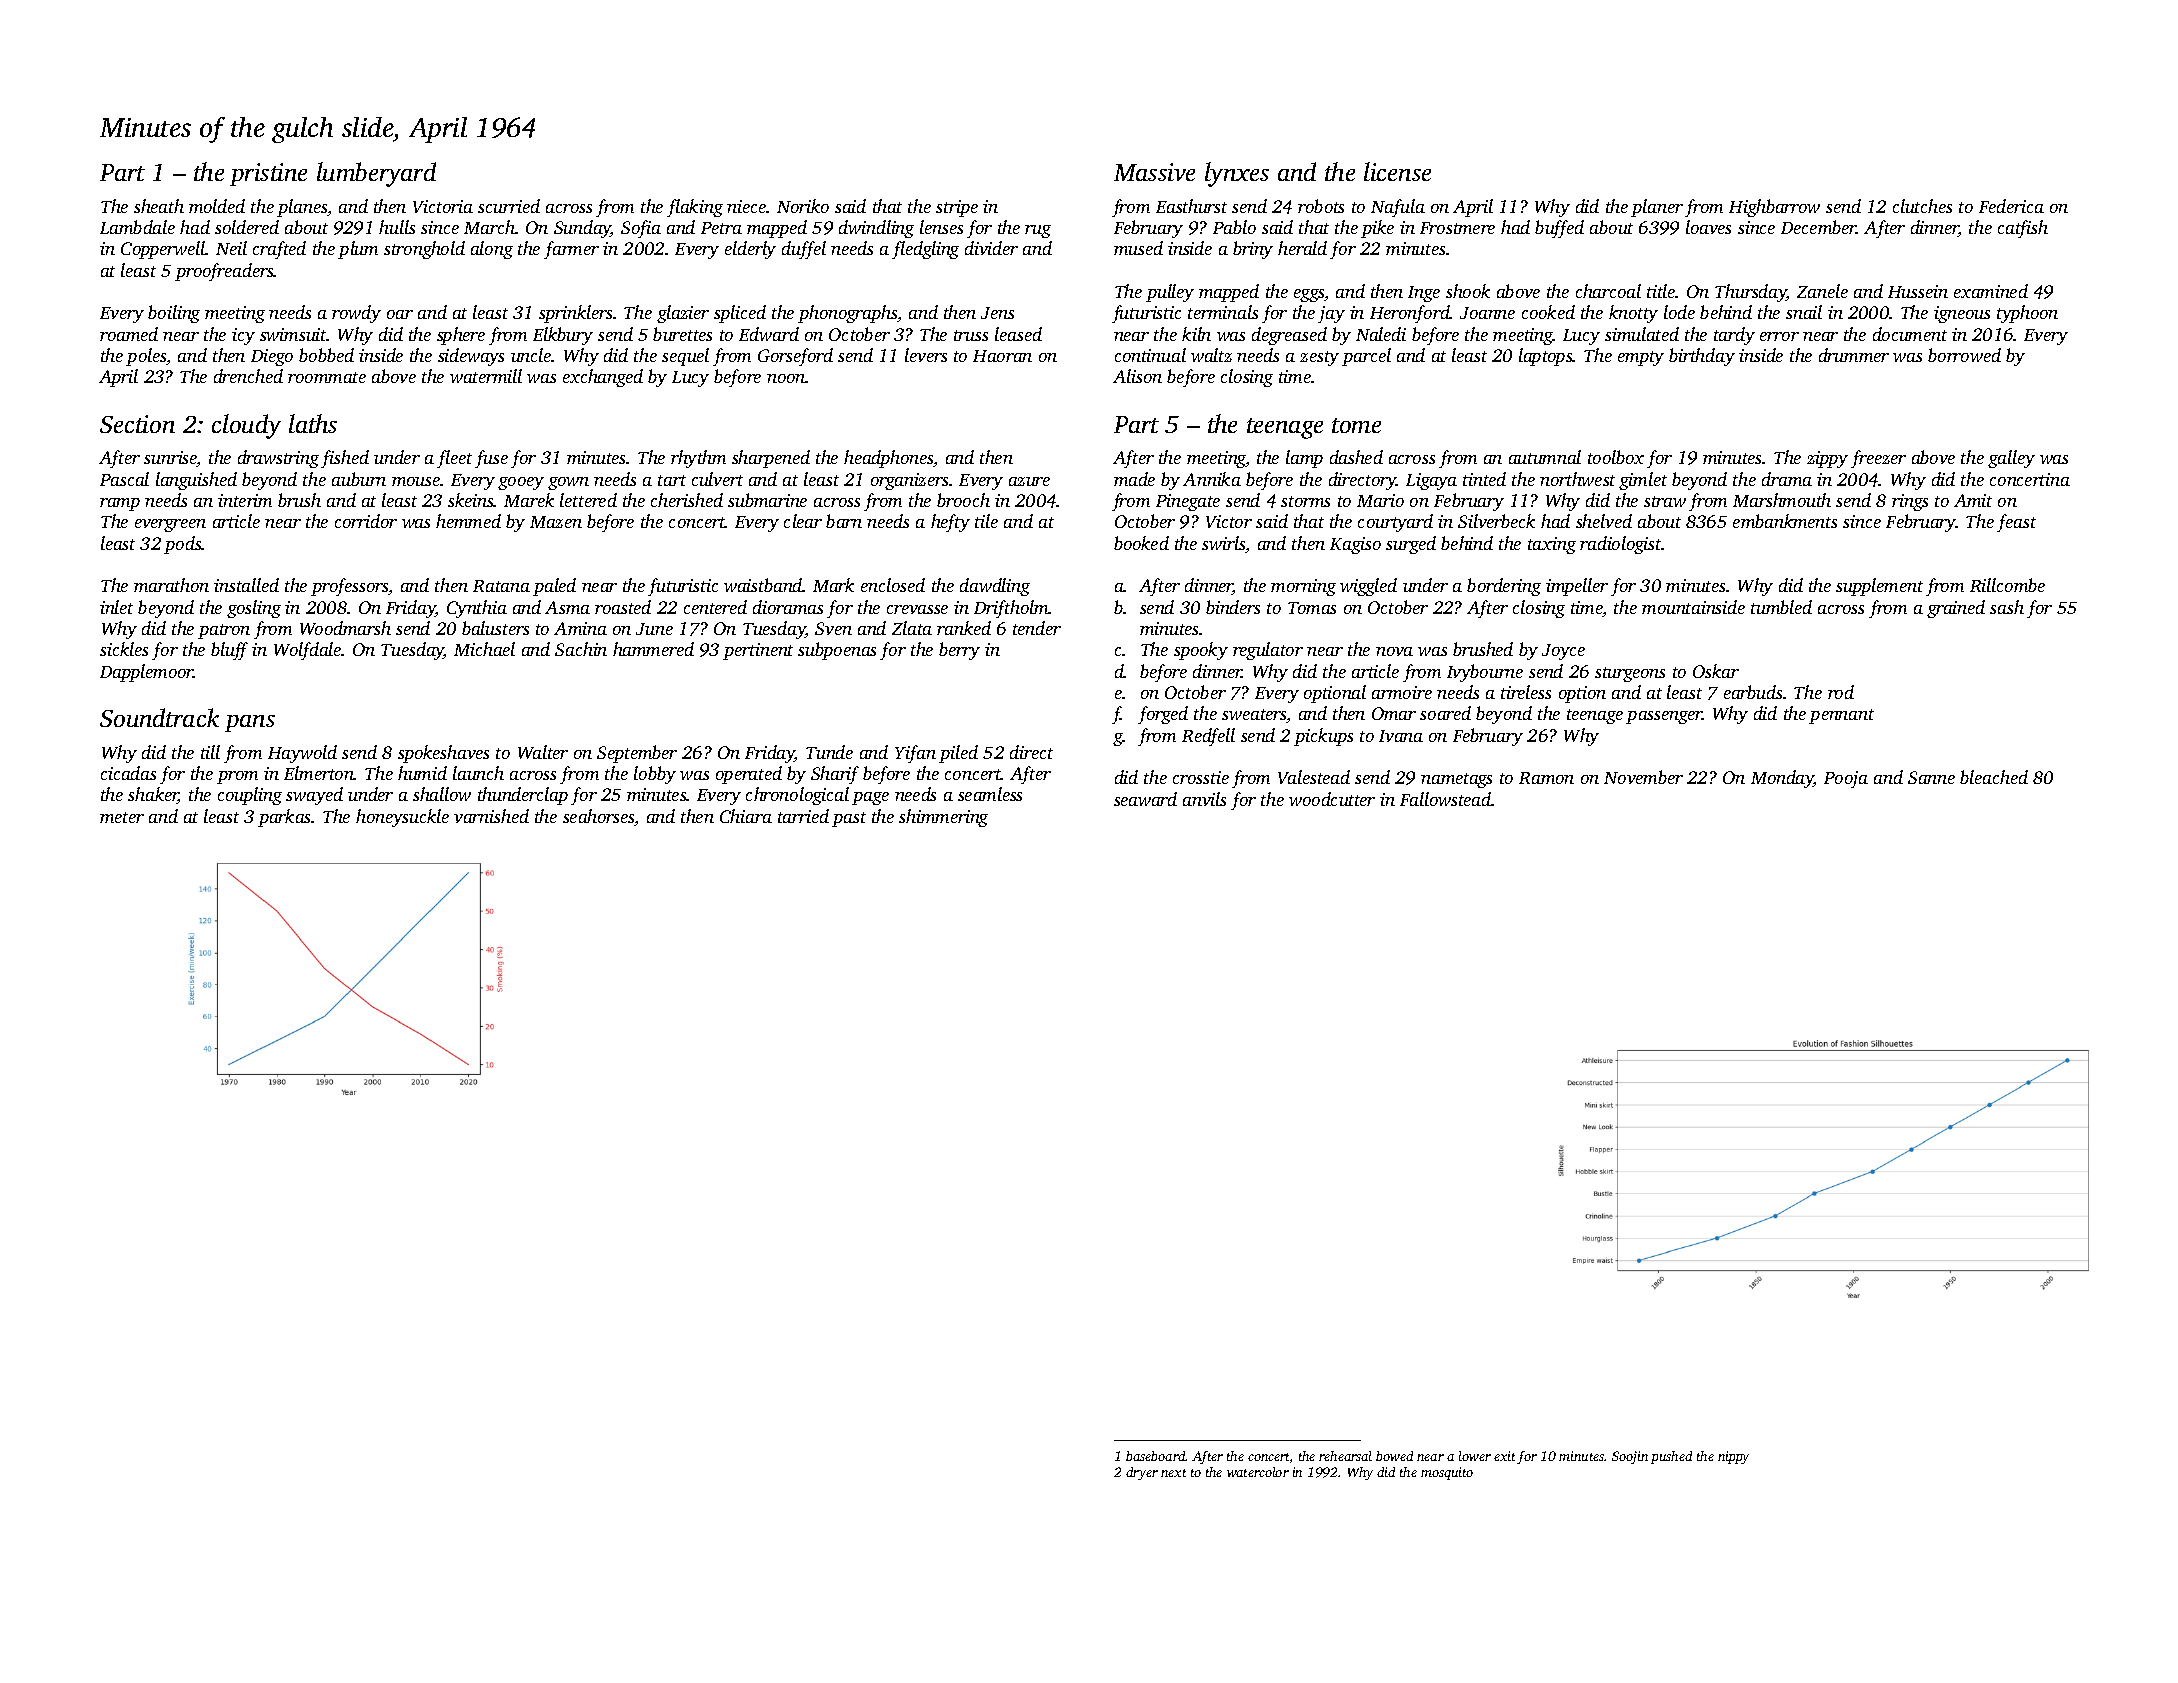 The width and height of the page is (2178, 1683). Describe the element at coordinates (402, 818) in the page. I see `honeysuckle` at that location.
